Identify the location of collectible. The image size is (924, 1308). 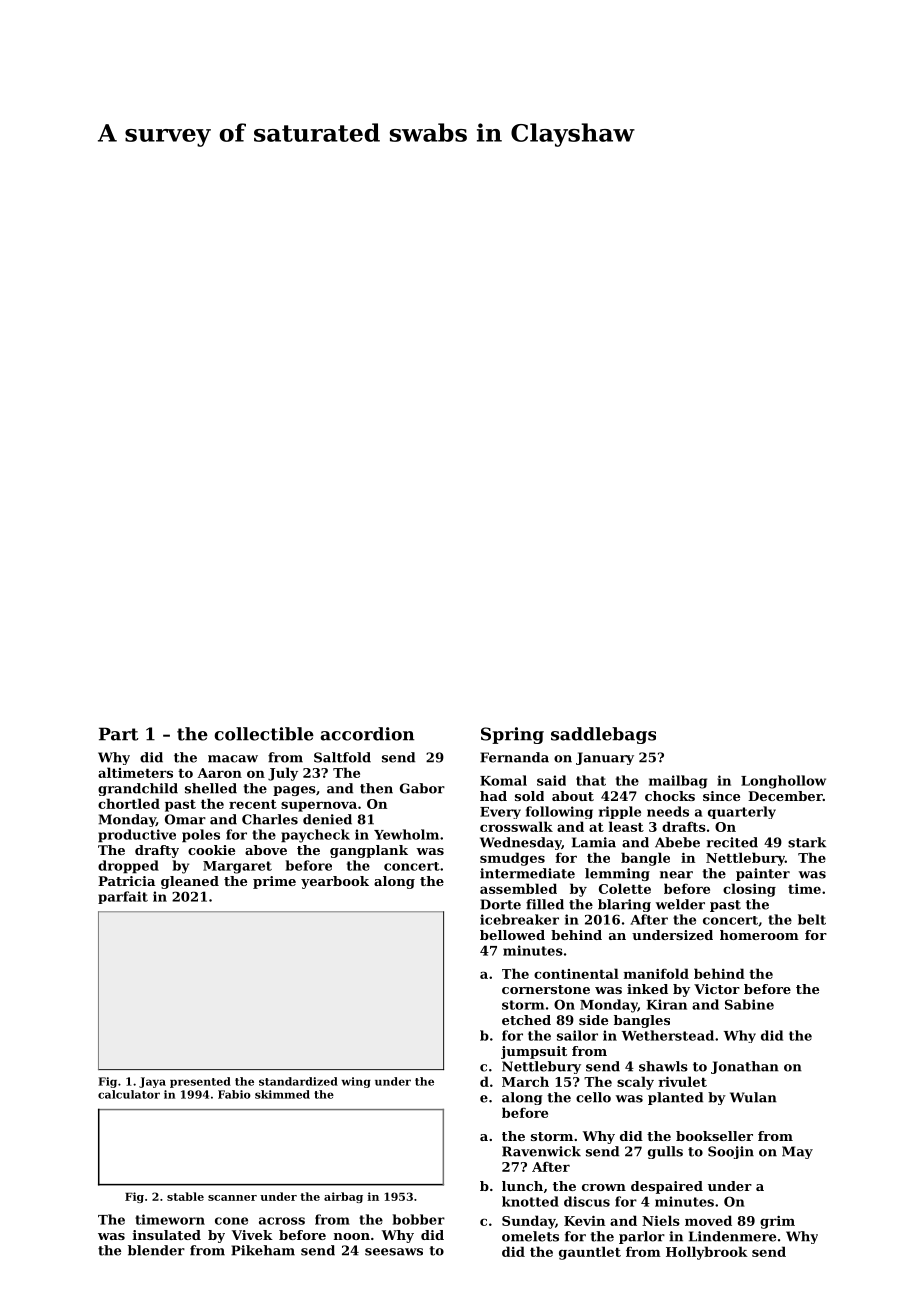
(264, 734).
